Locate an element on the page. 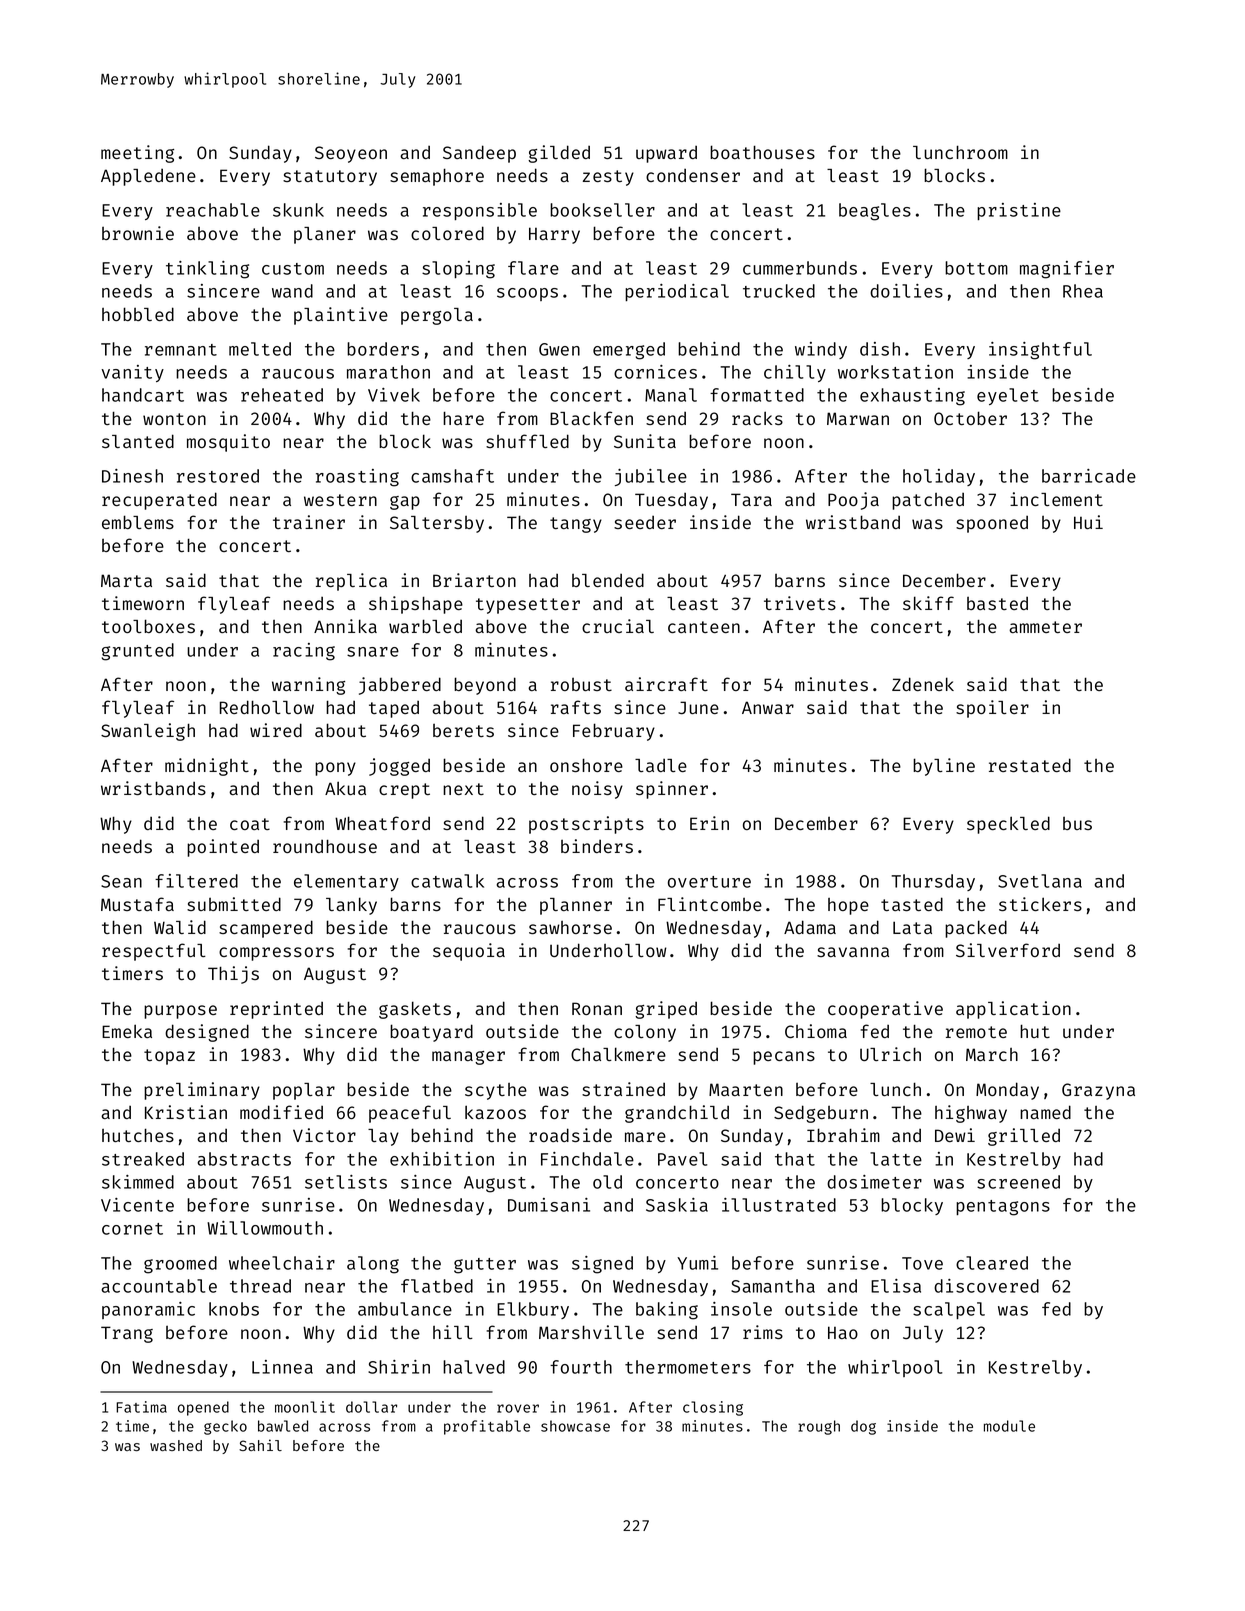 The image size is (1245, 1611). Tara is located at coordinates (751, 499).
